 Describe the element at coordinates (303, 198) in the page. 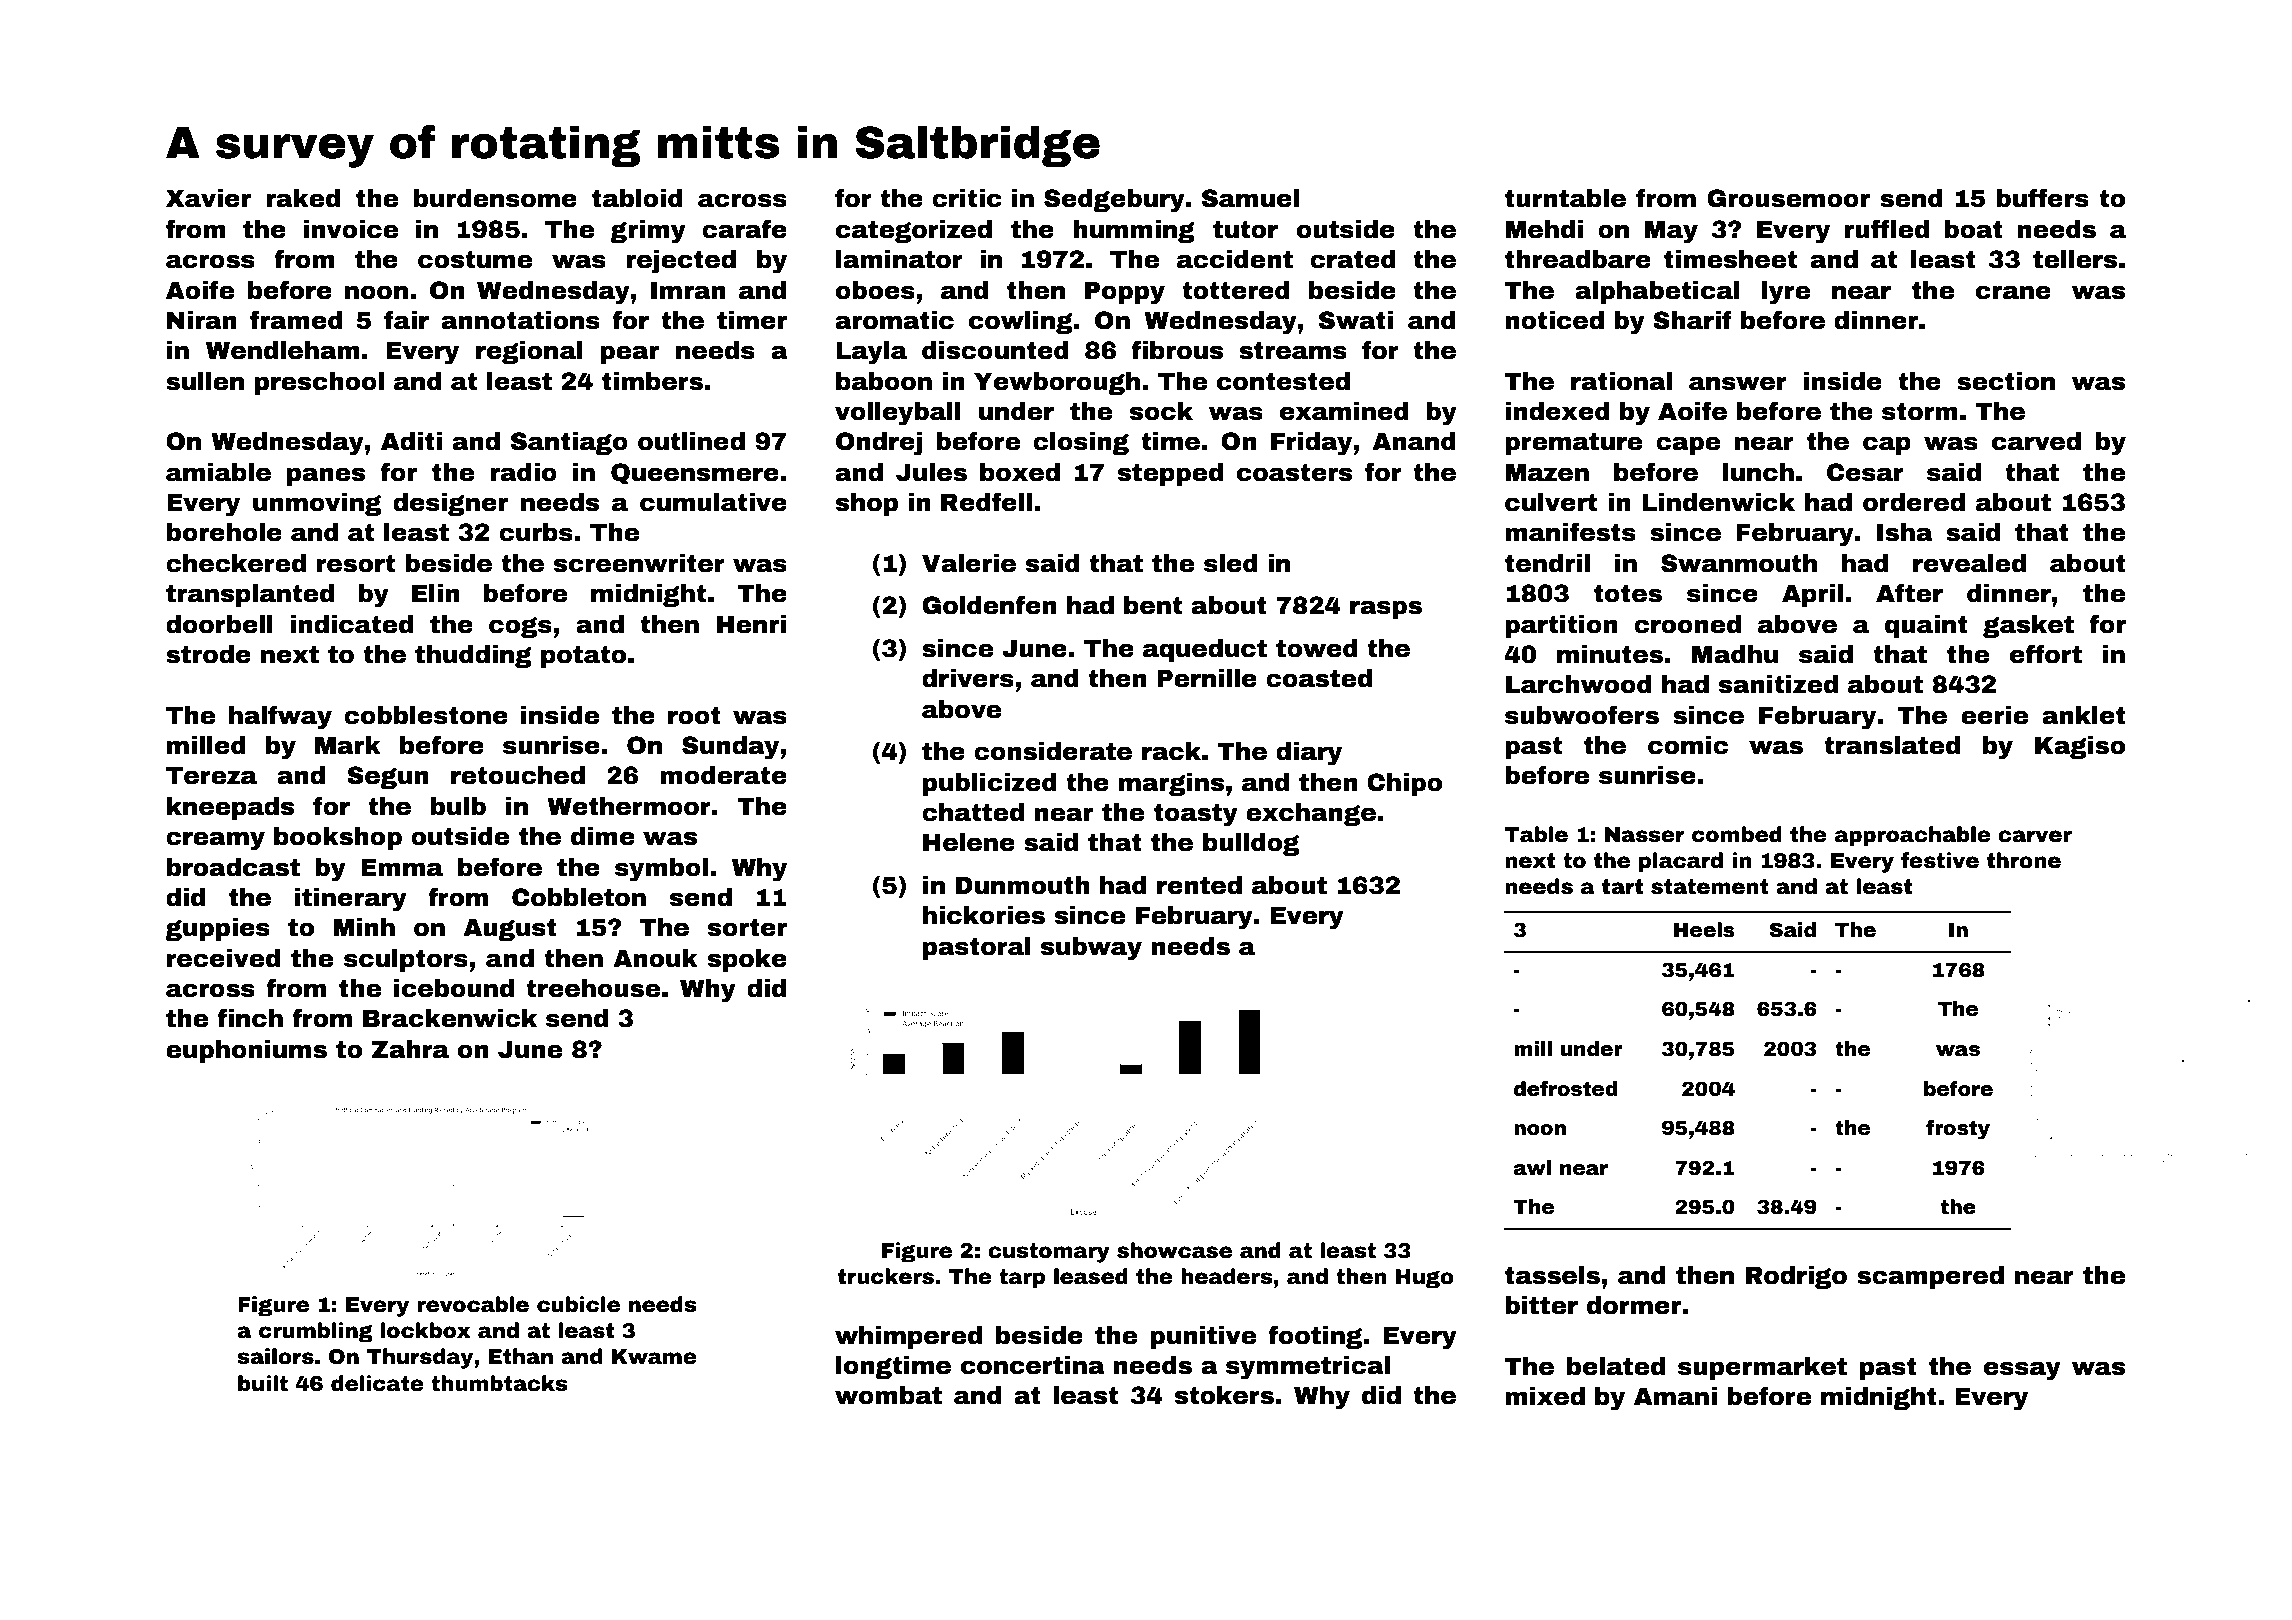

I see `raked` at that location.
